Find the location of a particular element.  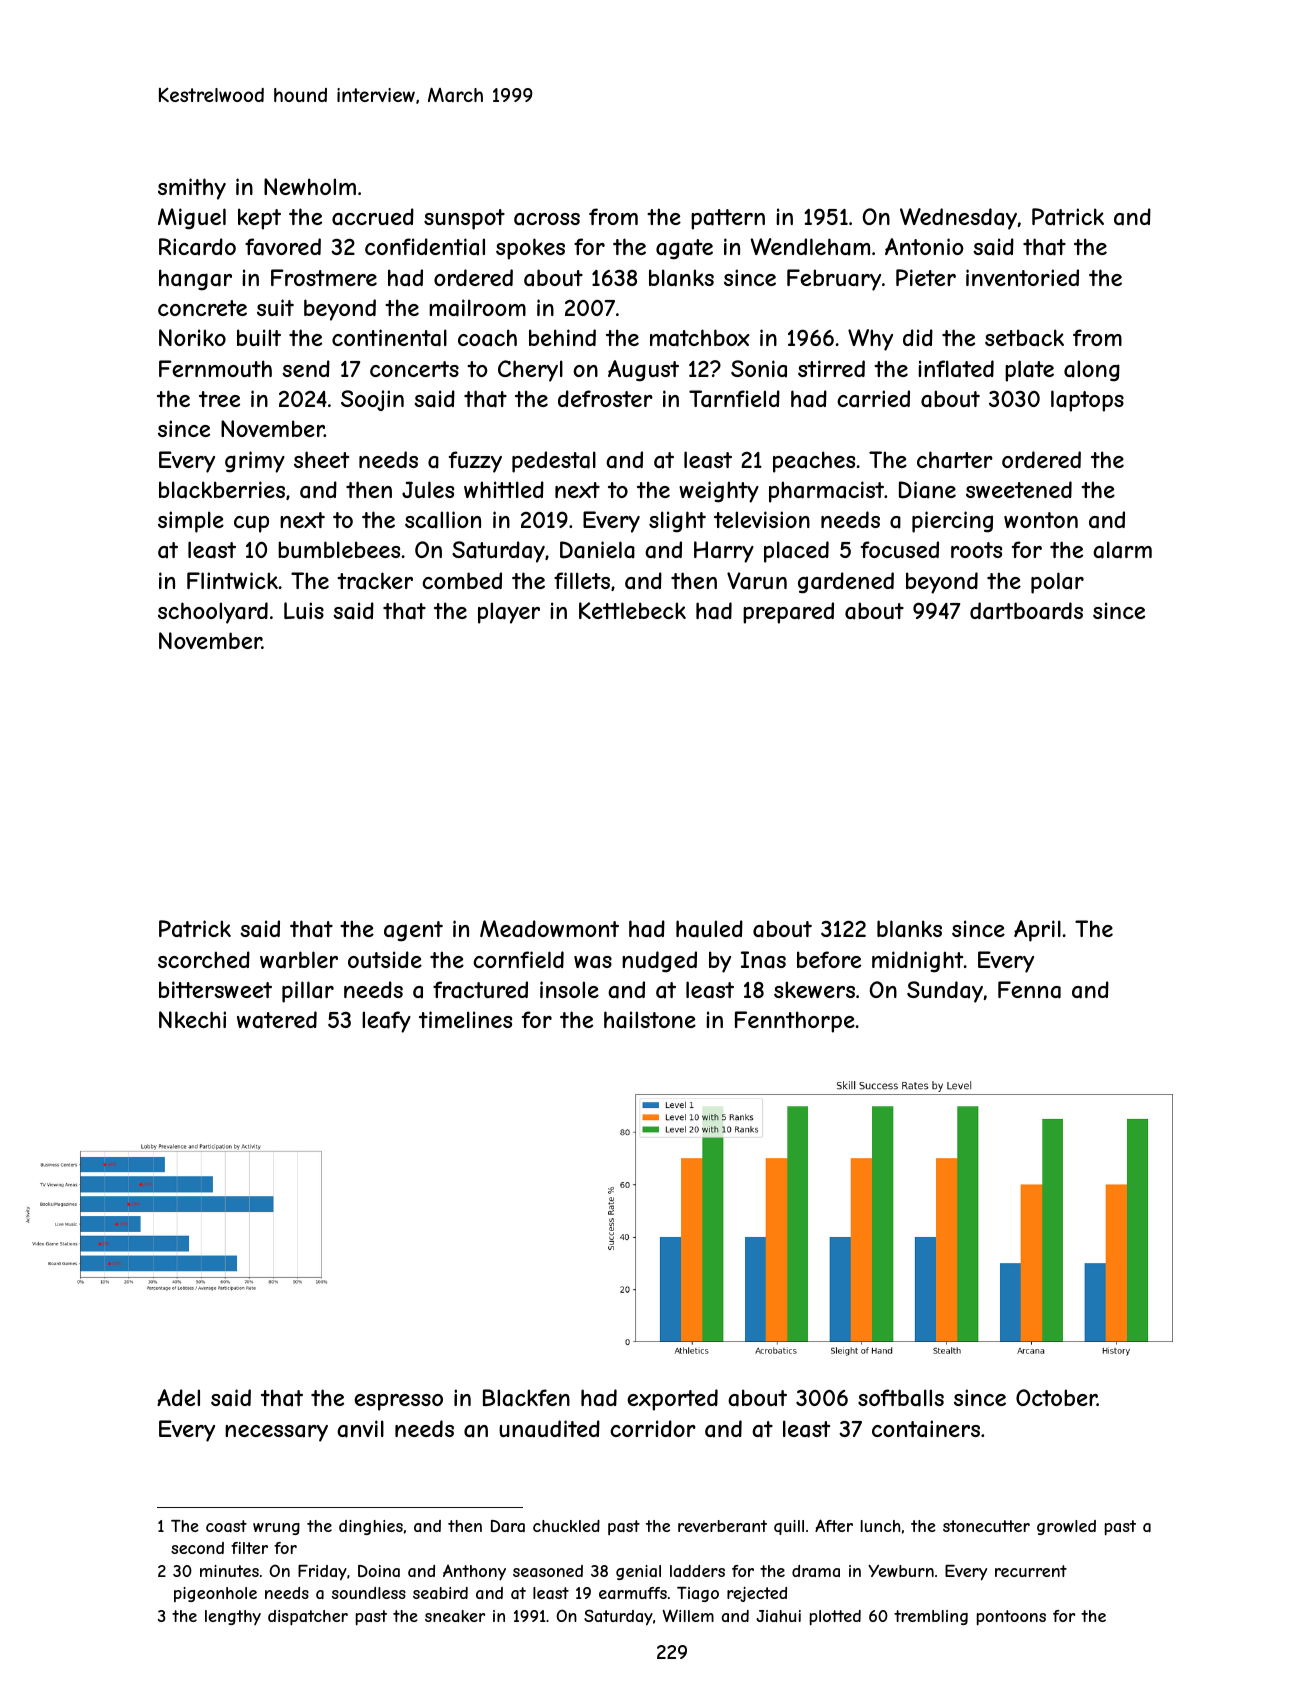

Adel is located at coordinates (178, 1397).
